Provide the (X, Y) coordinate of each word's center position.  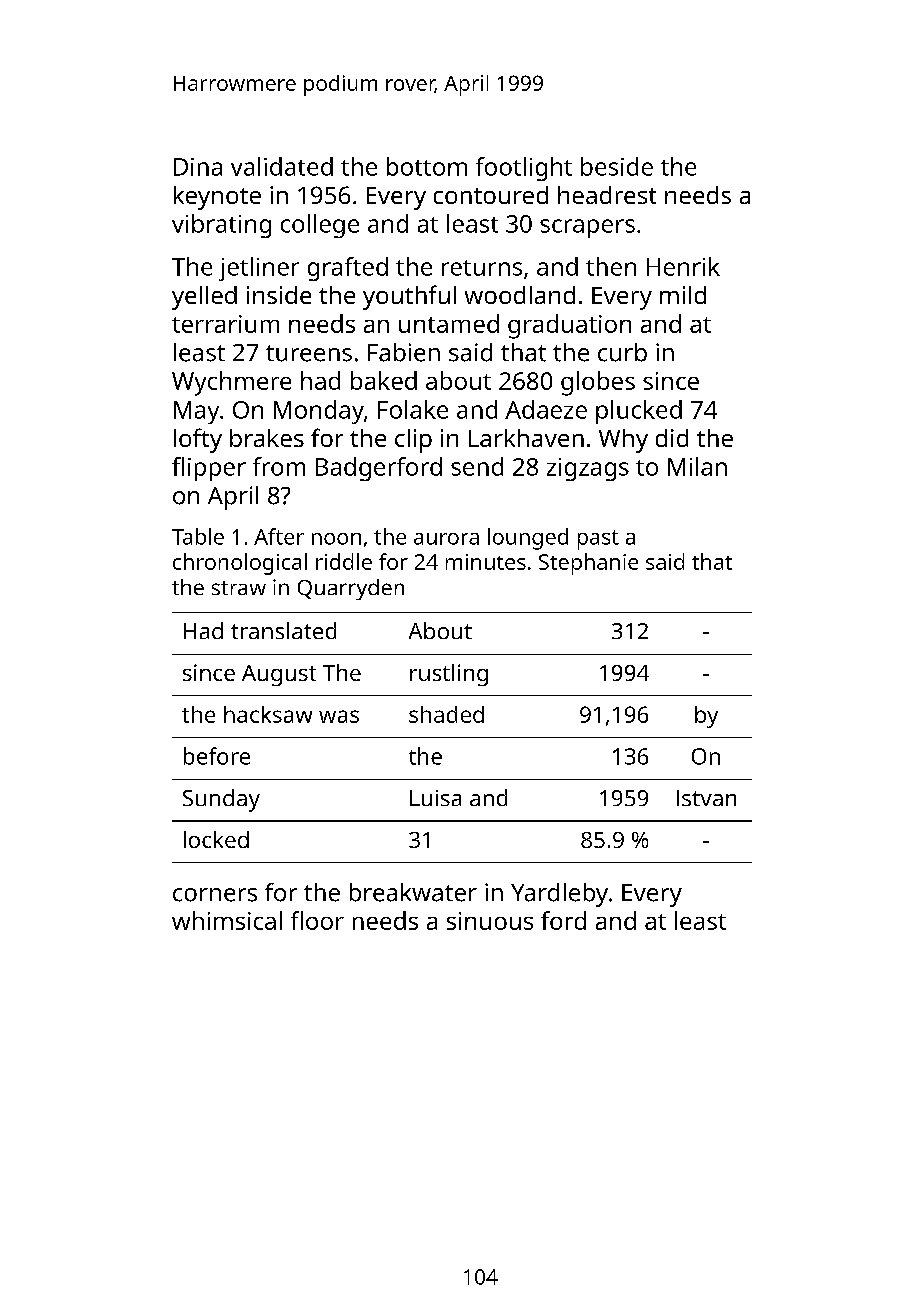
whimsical (227, 920)
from (279, 466)
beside (617, 166)
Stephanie (588, 564)
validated (282, 166)
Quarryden (351, 589)
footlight (524, 169)
